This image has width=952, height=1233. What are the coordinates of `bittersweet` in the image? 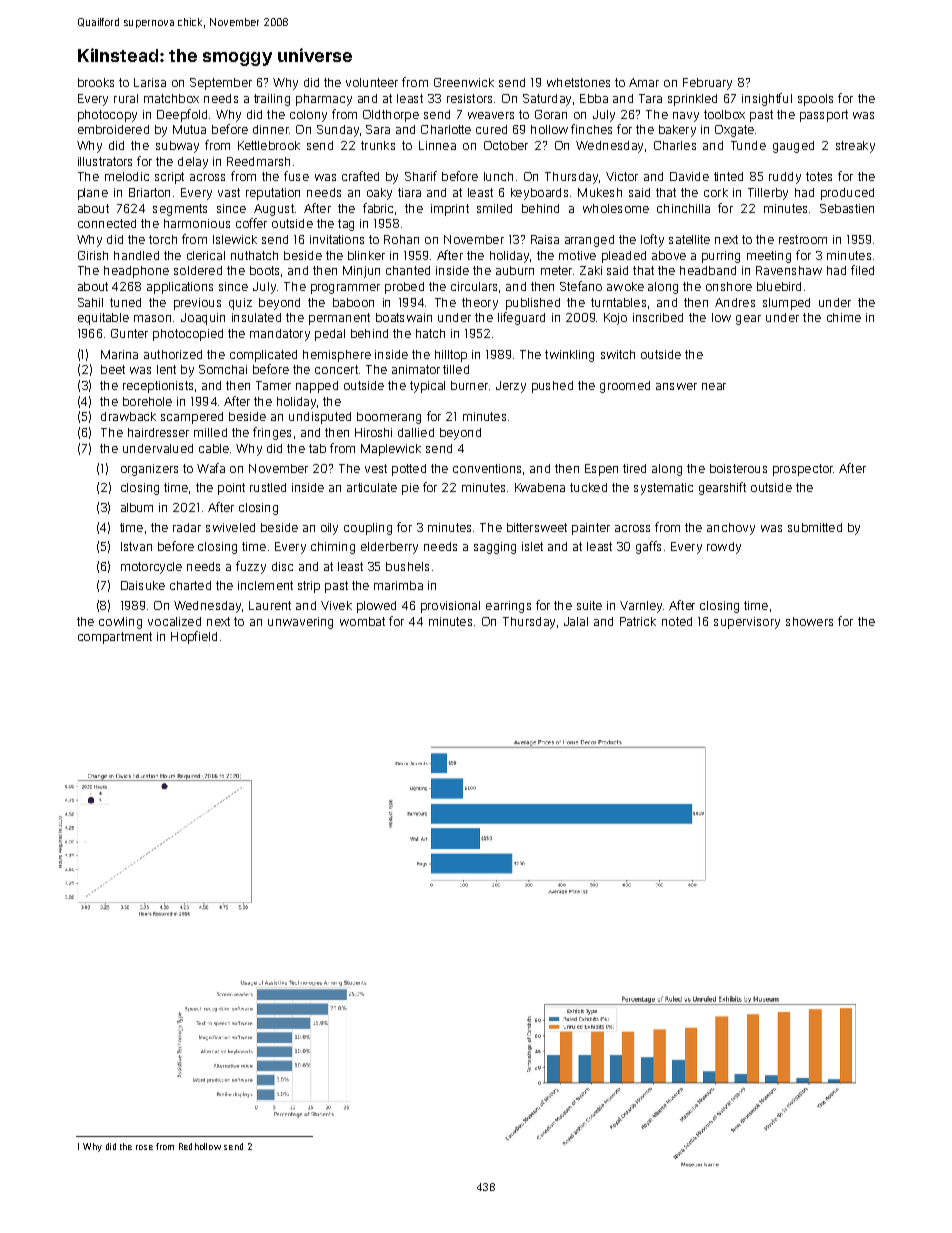 It's located at (537, 527).
